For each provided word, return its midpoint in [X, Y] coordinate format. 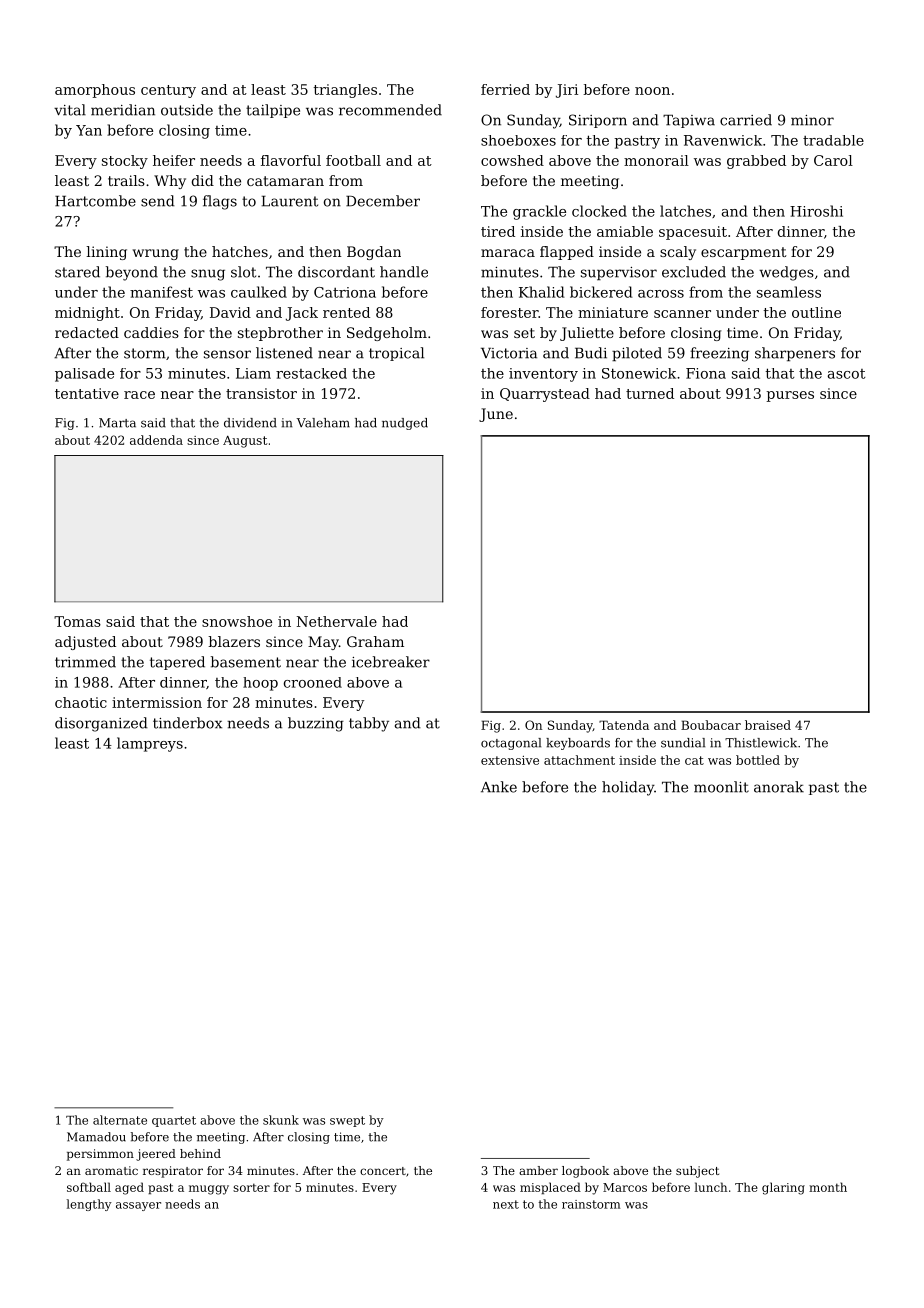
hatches [240, 251]
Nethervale [337, 621]
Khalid [542, 292]
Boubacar [711, 725]
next [506, 1204]
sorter [251, 1187]
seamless [789, 292]
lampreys [150, 744]
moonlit [721, 787]
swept [347, 1121]
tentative [87, 393]
